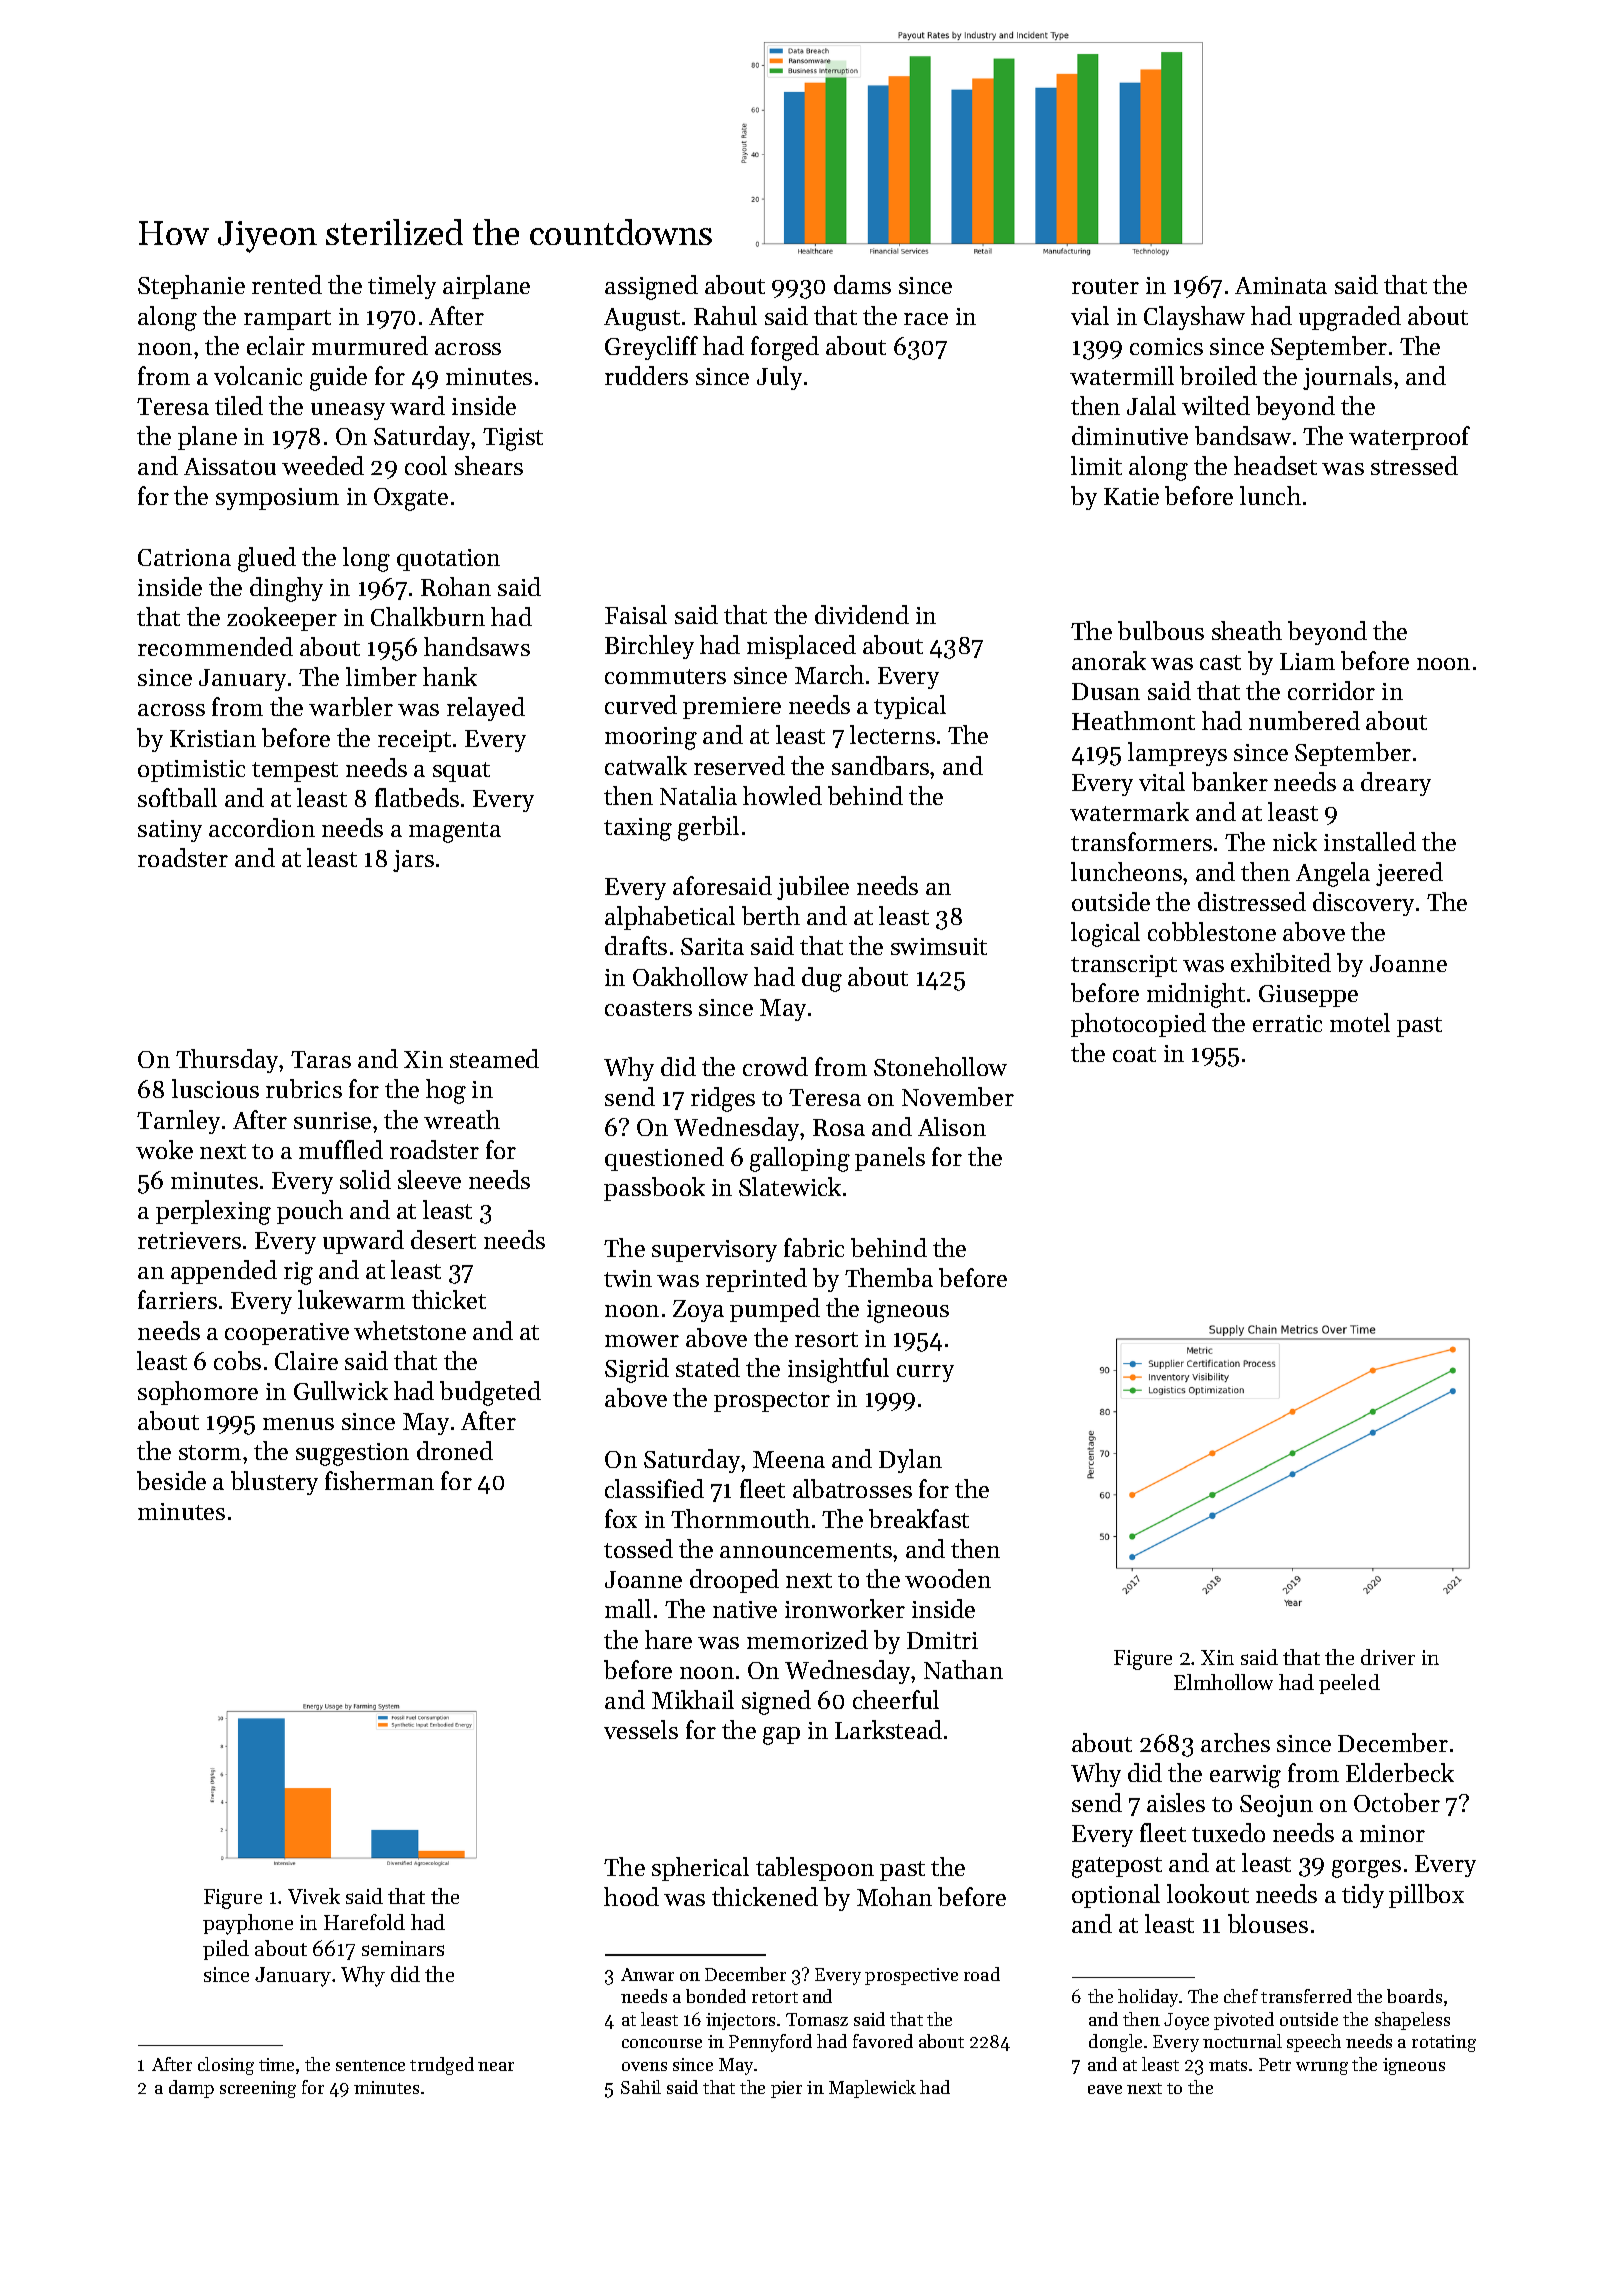 The width and height of the document is (1620, 2292). I want to click on rented, so click(287, 284).
